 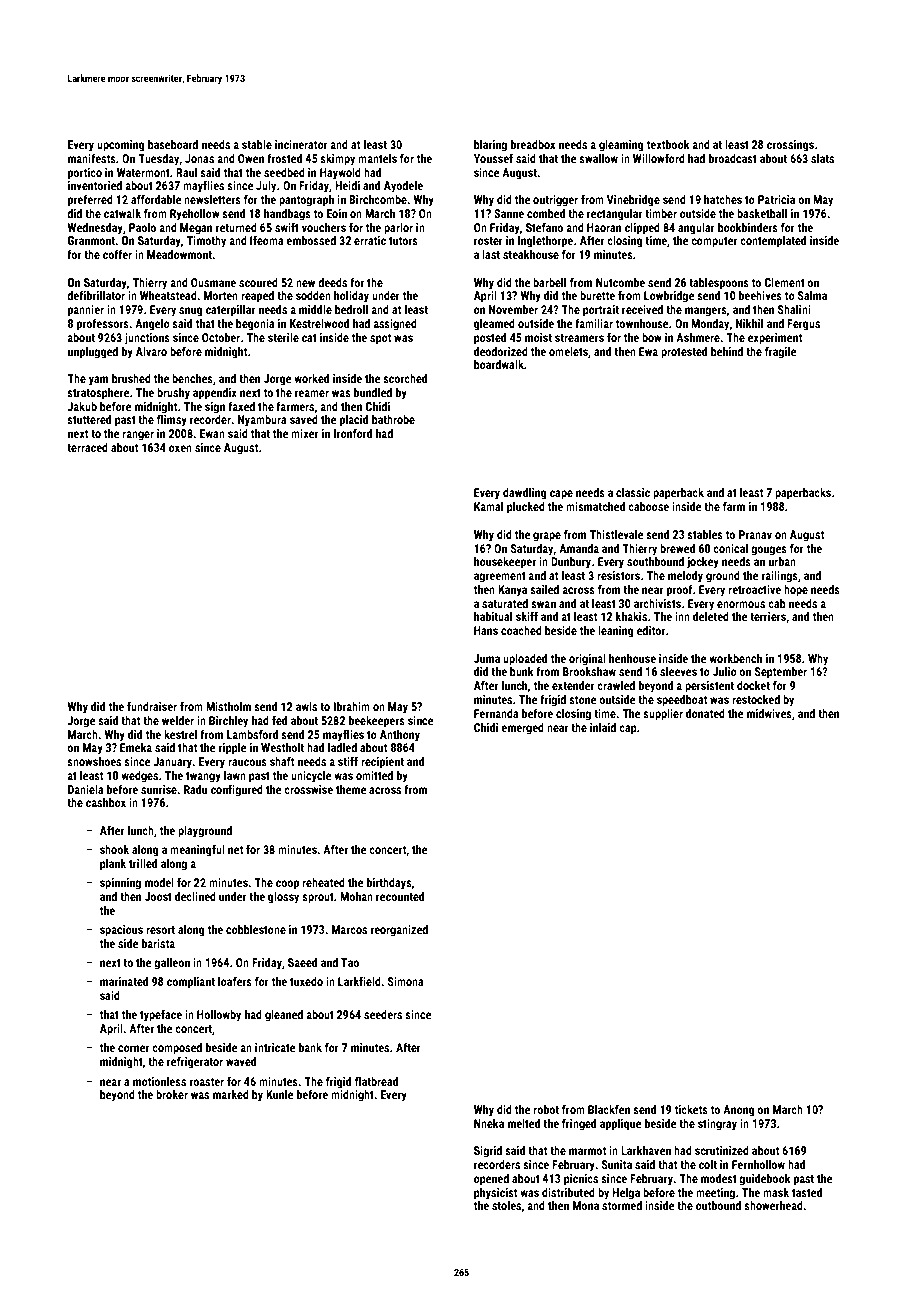 What do you see at coordinates (495, 1194) in the page?
I see `physicist` at bounding box center [495, 1194].
